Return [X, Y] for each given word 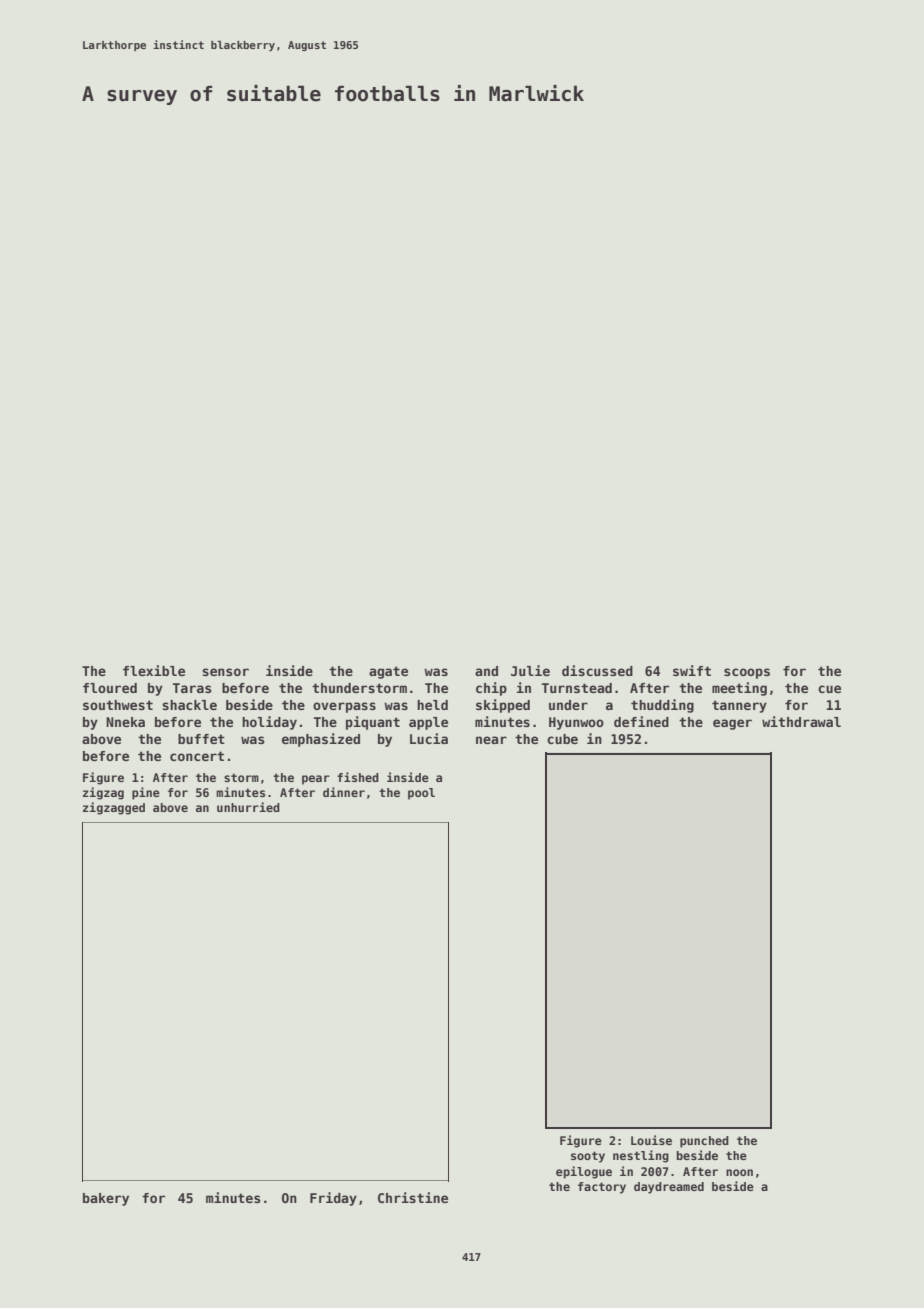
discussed [597, 670]
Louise [651, 1140]
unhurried [248, 807]
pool [421, 794]
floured [110, 688]
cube [562, 739]
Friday [333, 1199]
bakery [106, 1199]
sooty [588, 1157]
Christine [413, 1197]
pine [146, 793]
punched [704, 1142]
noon [739, 1172]
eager [732, 724]
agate [388, 672]
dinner [344, 792]
